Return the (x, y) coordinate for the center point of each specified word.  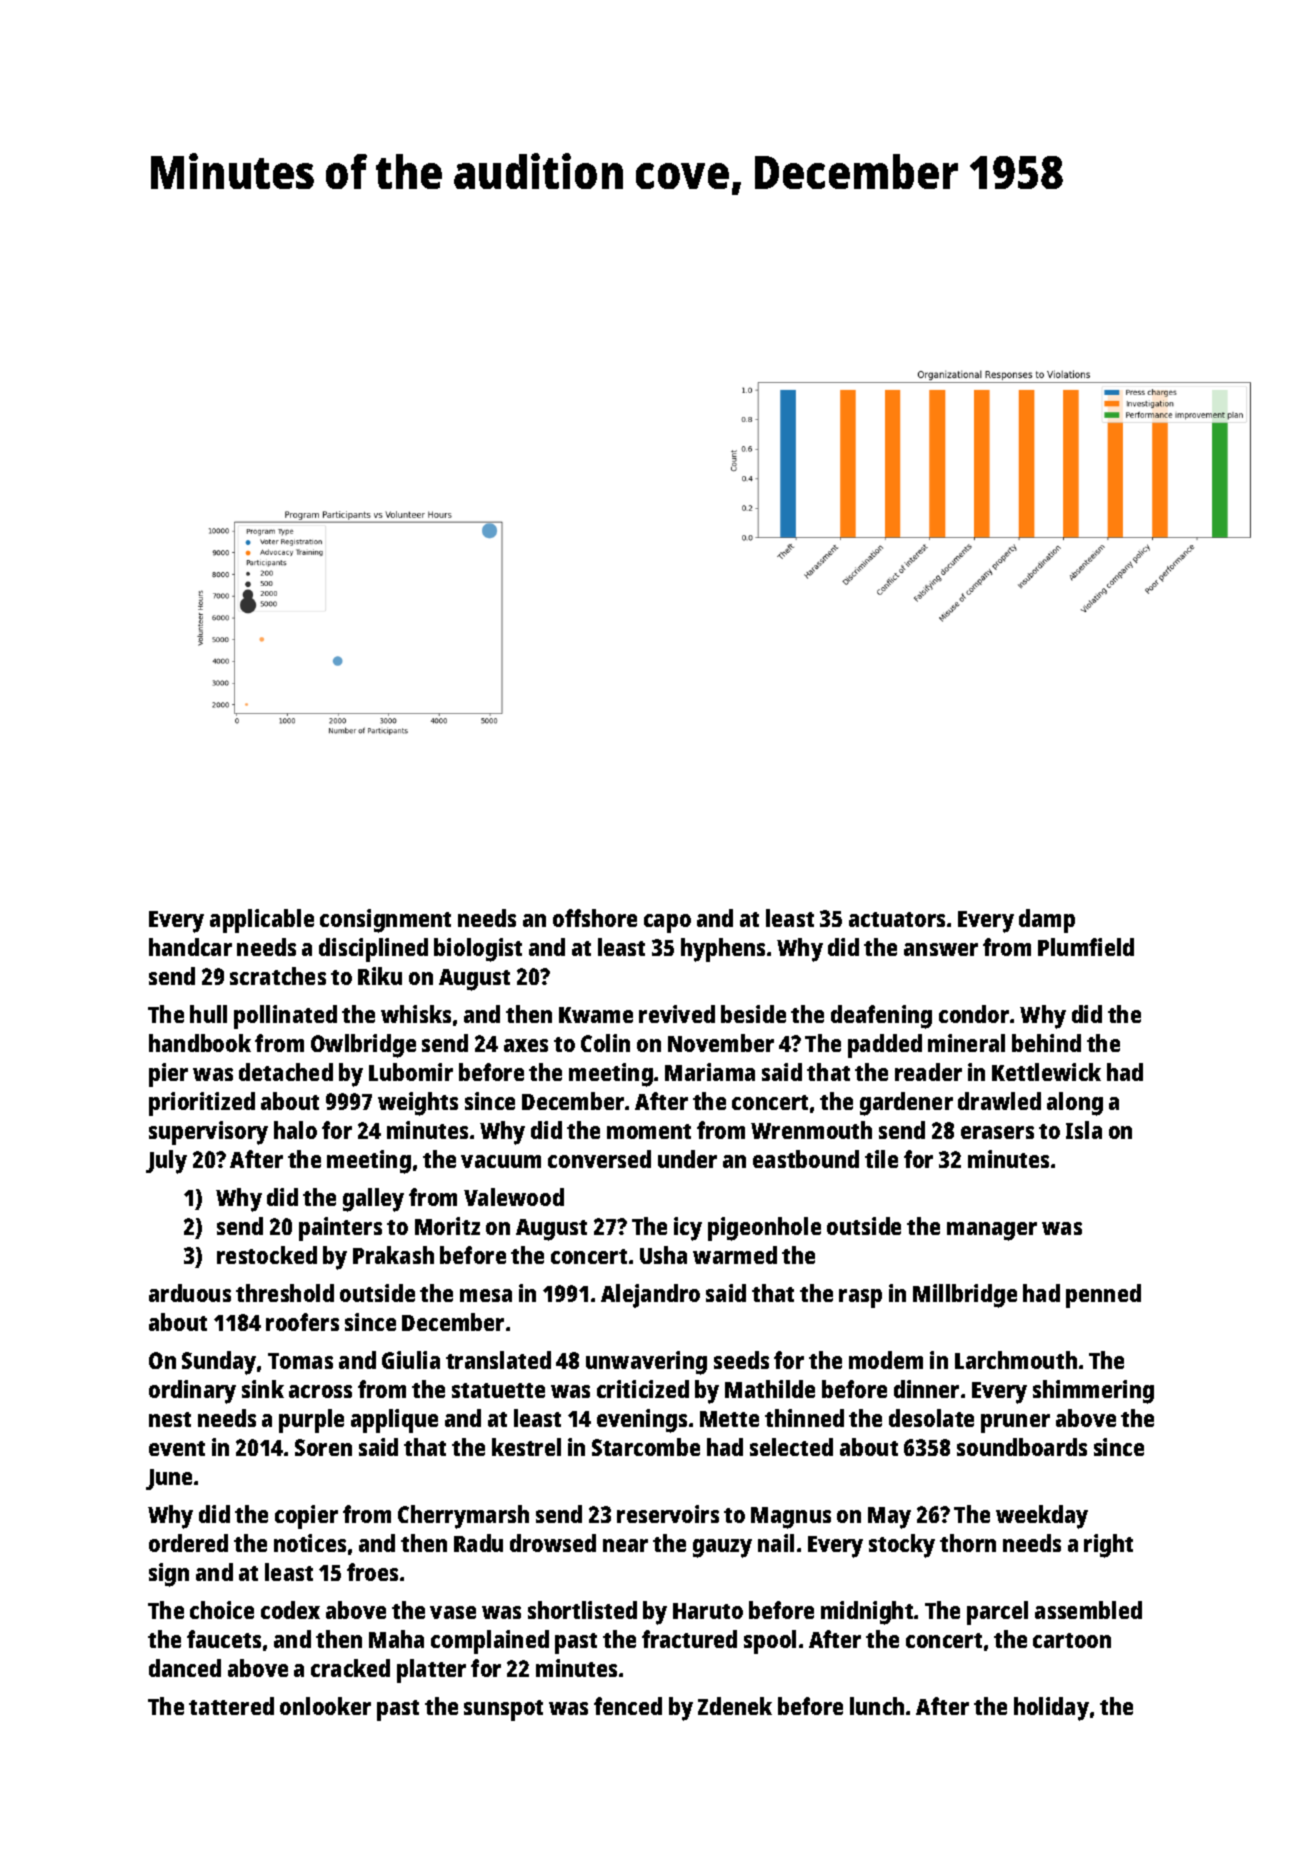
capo (667, 923)
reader (928, 1072)
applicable (262, 921)
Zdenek (735, 1706)
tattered (231, 1706)
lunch (877, 1706)
